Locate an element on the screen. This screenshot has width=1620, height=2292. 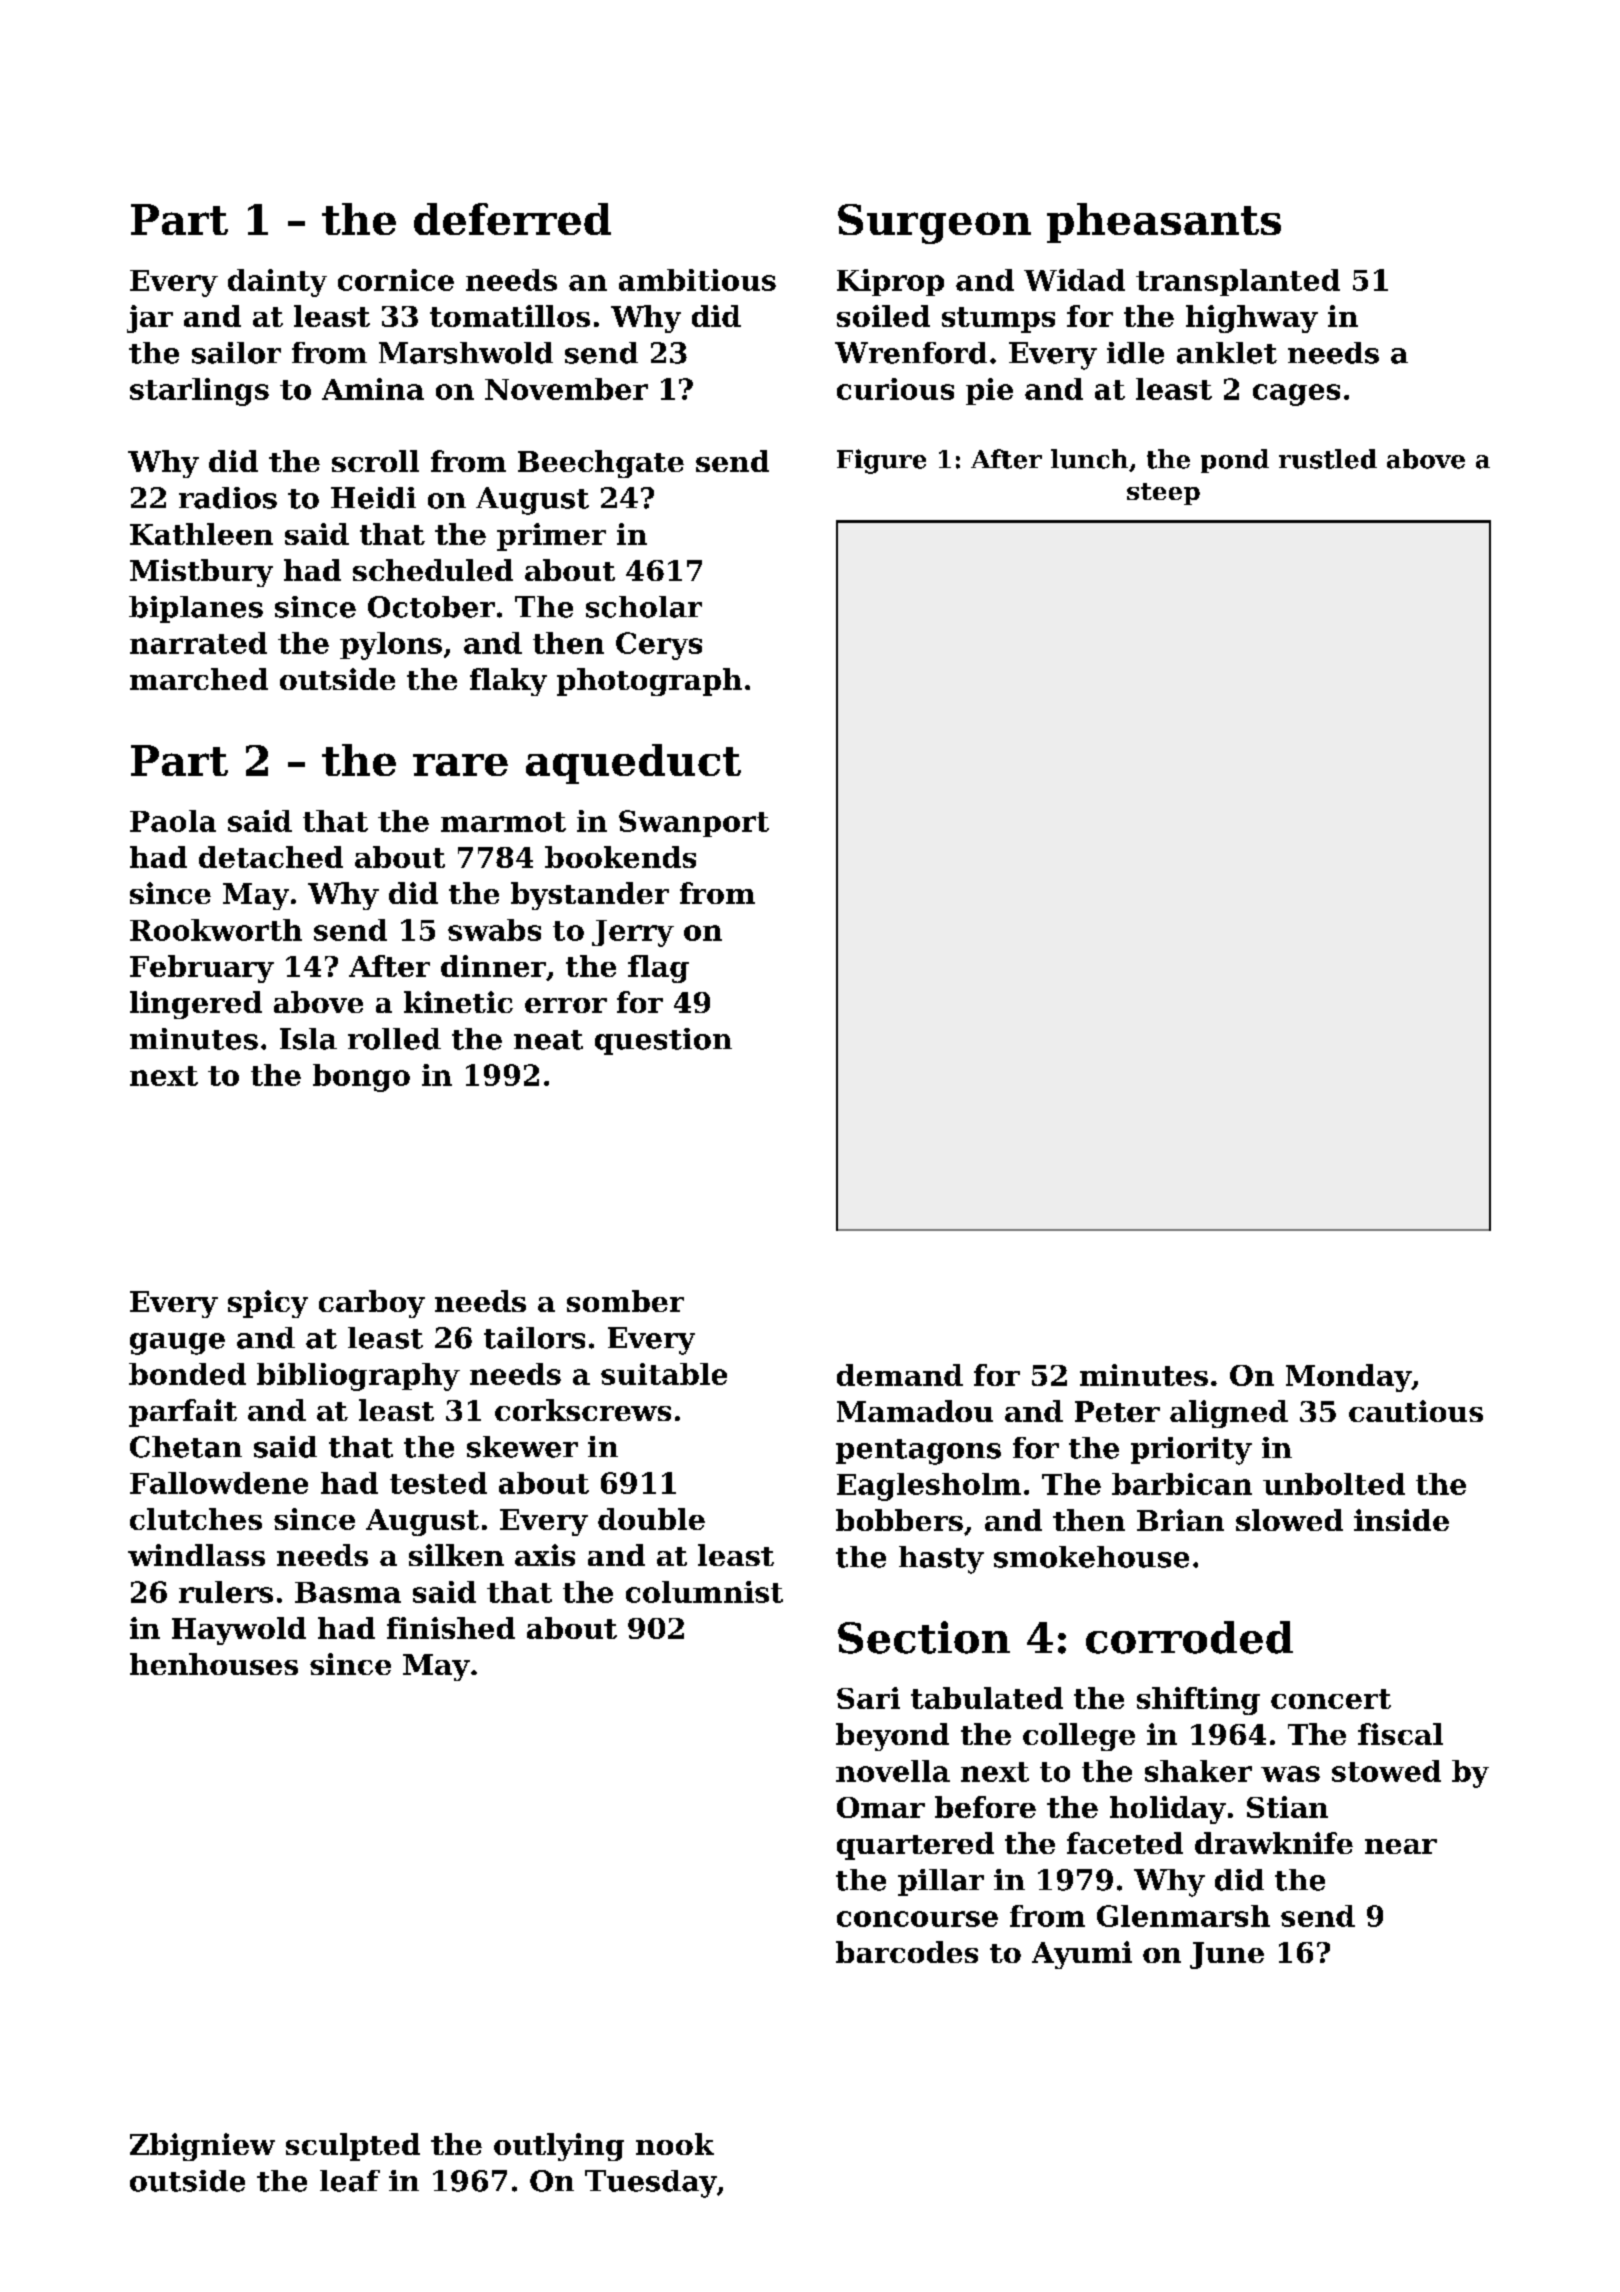
cornice is located at coordinates (396, 280).
